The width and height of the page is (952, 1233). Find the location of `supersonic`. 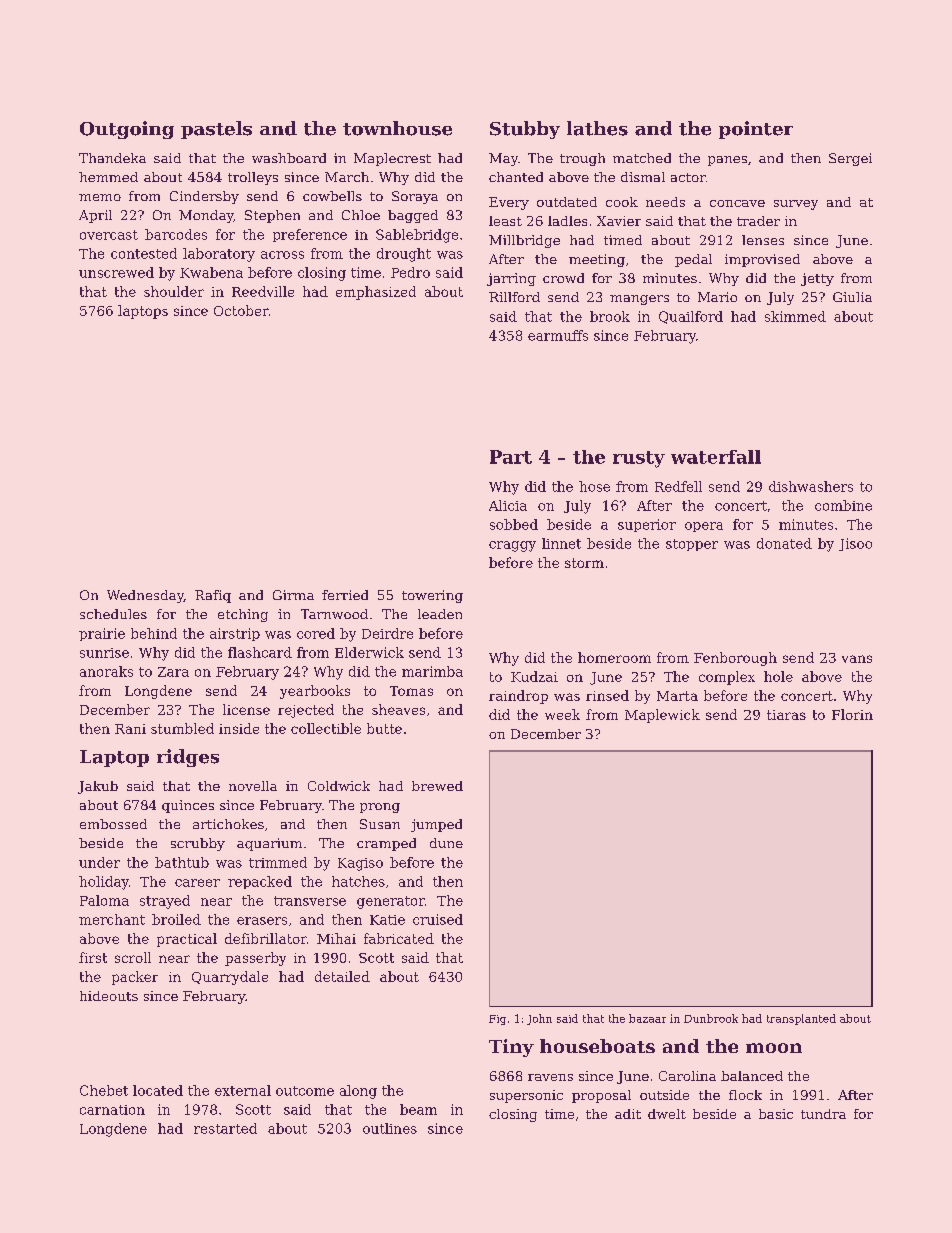

supersonic is located at coordinates (526, 1096).
